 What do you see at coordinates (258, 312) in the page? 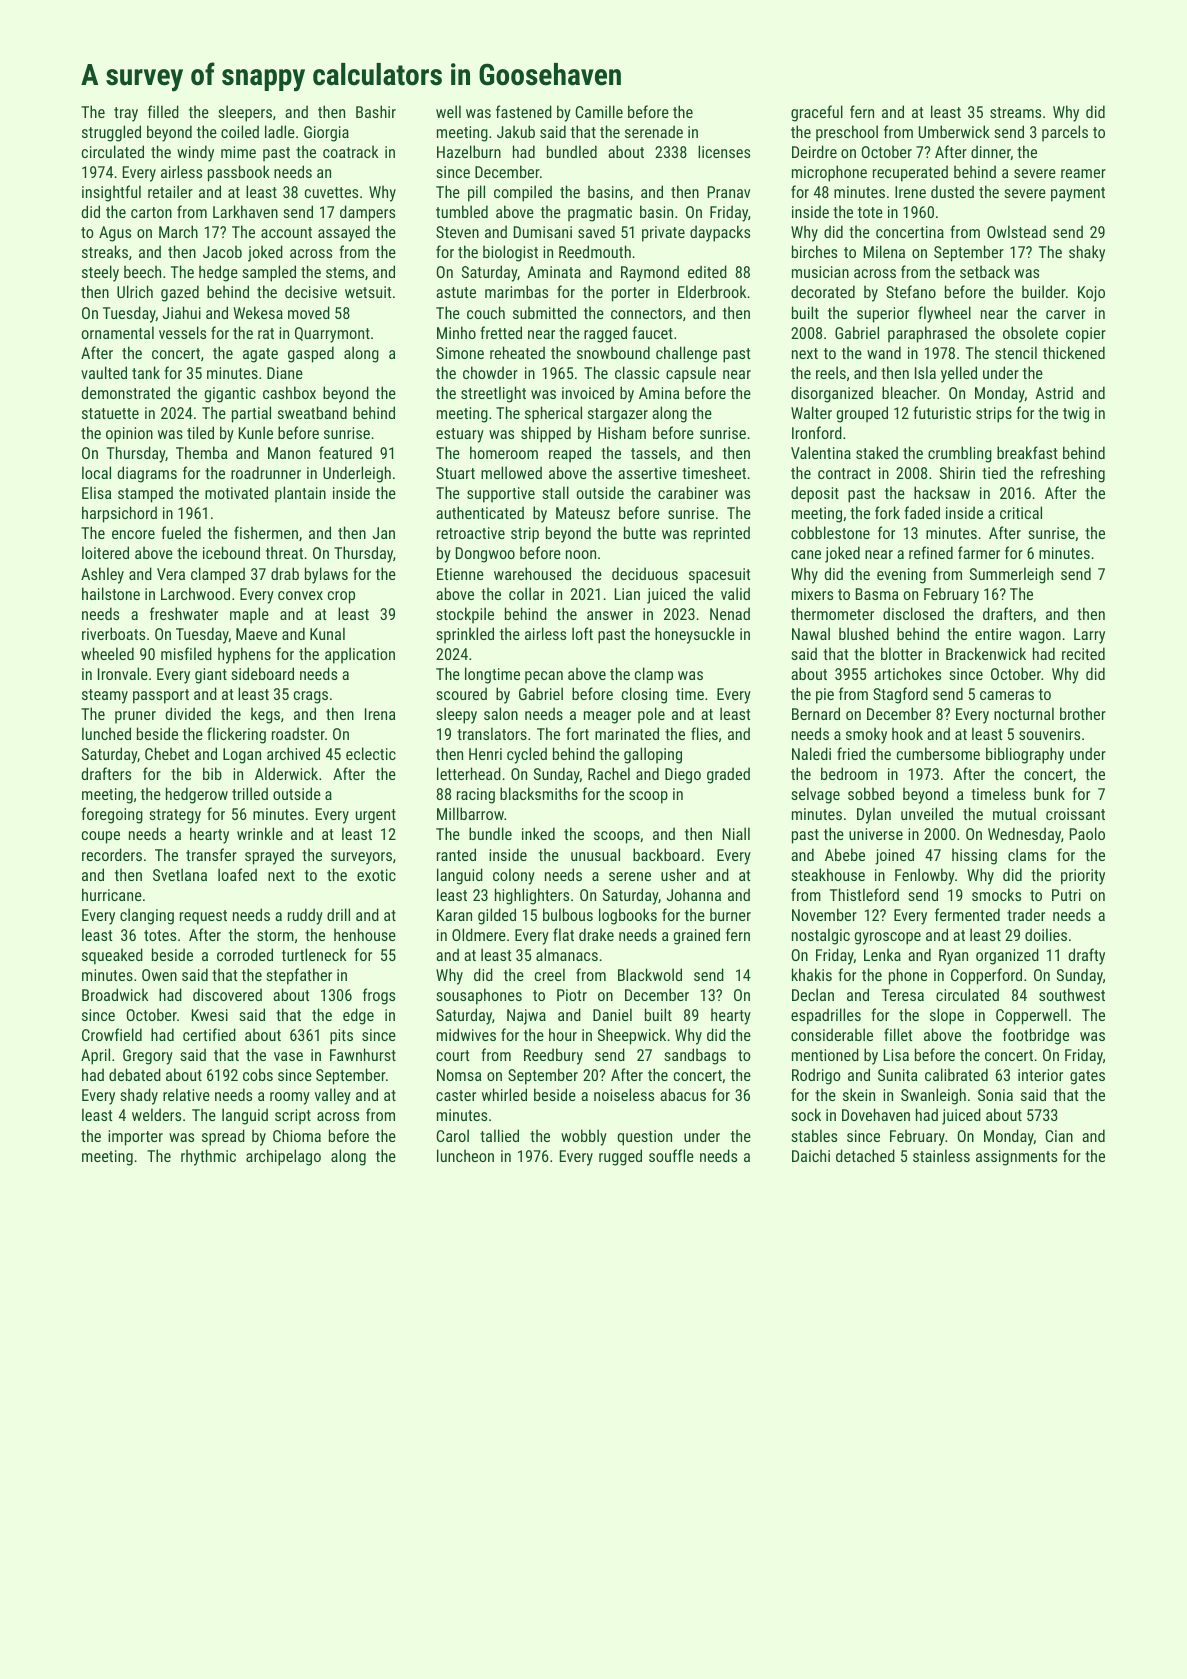
I see `Wekesa` at bounding box center [258, 312].
